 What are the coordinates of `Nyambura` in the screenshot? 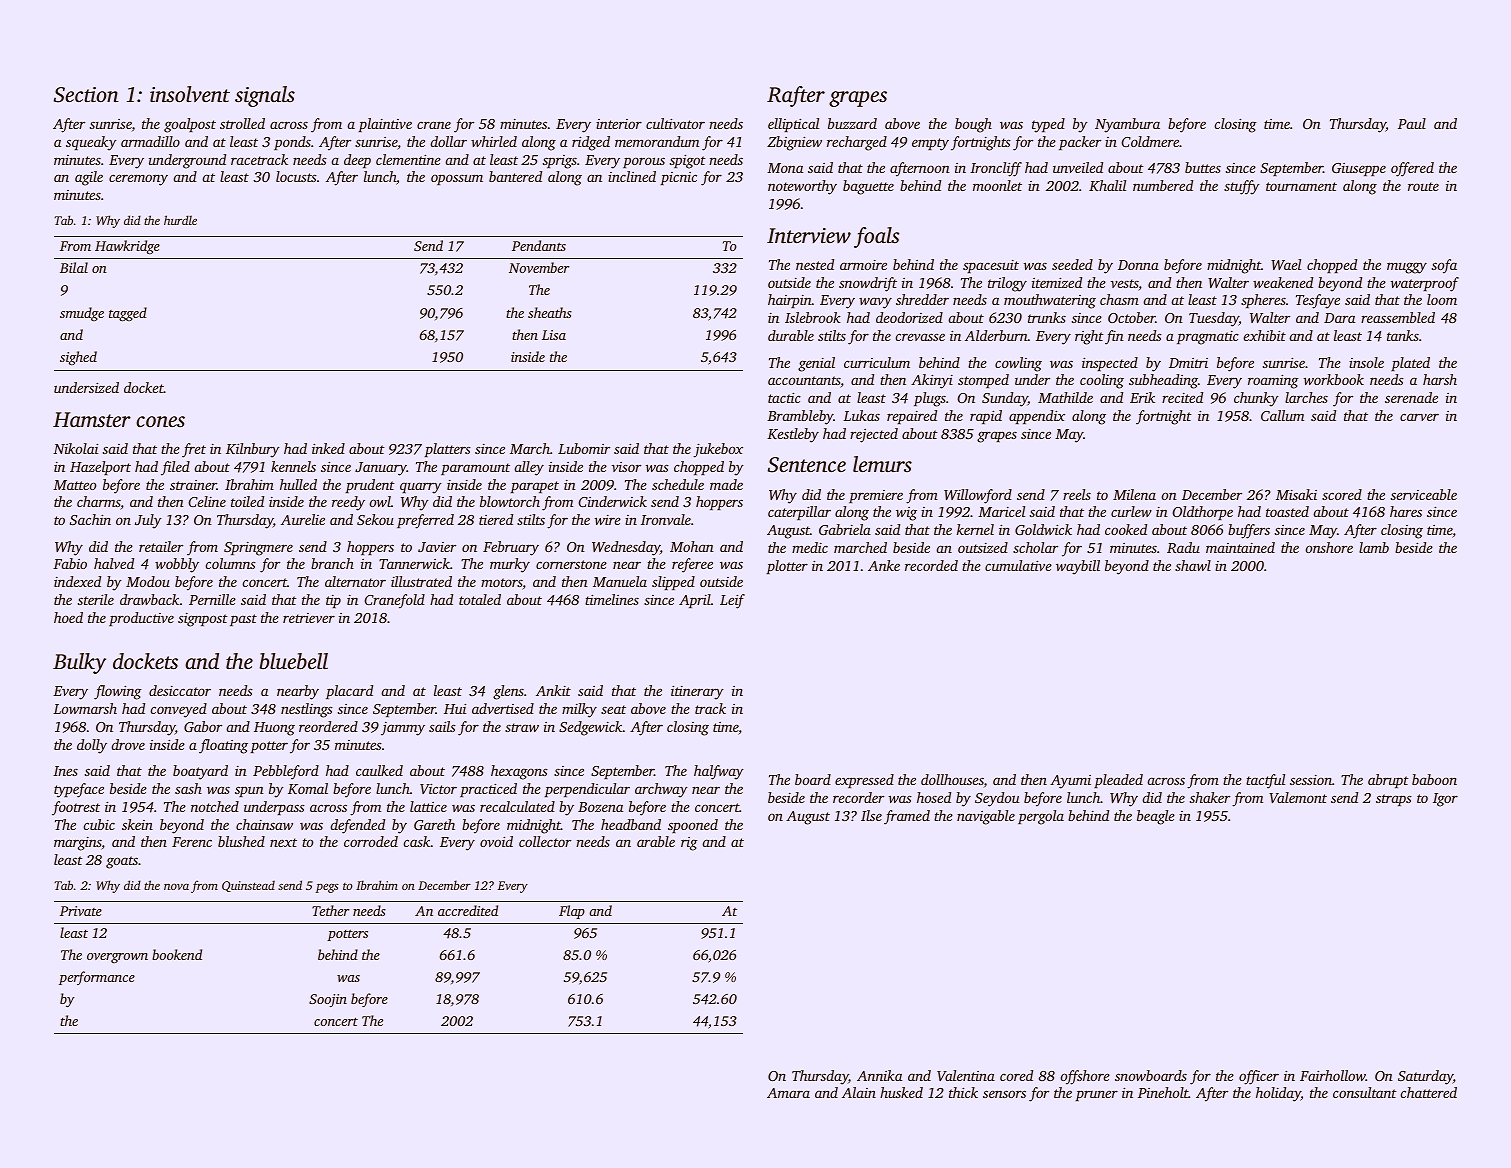 It's located at (1127, 125).
